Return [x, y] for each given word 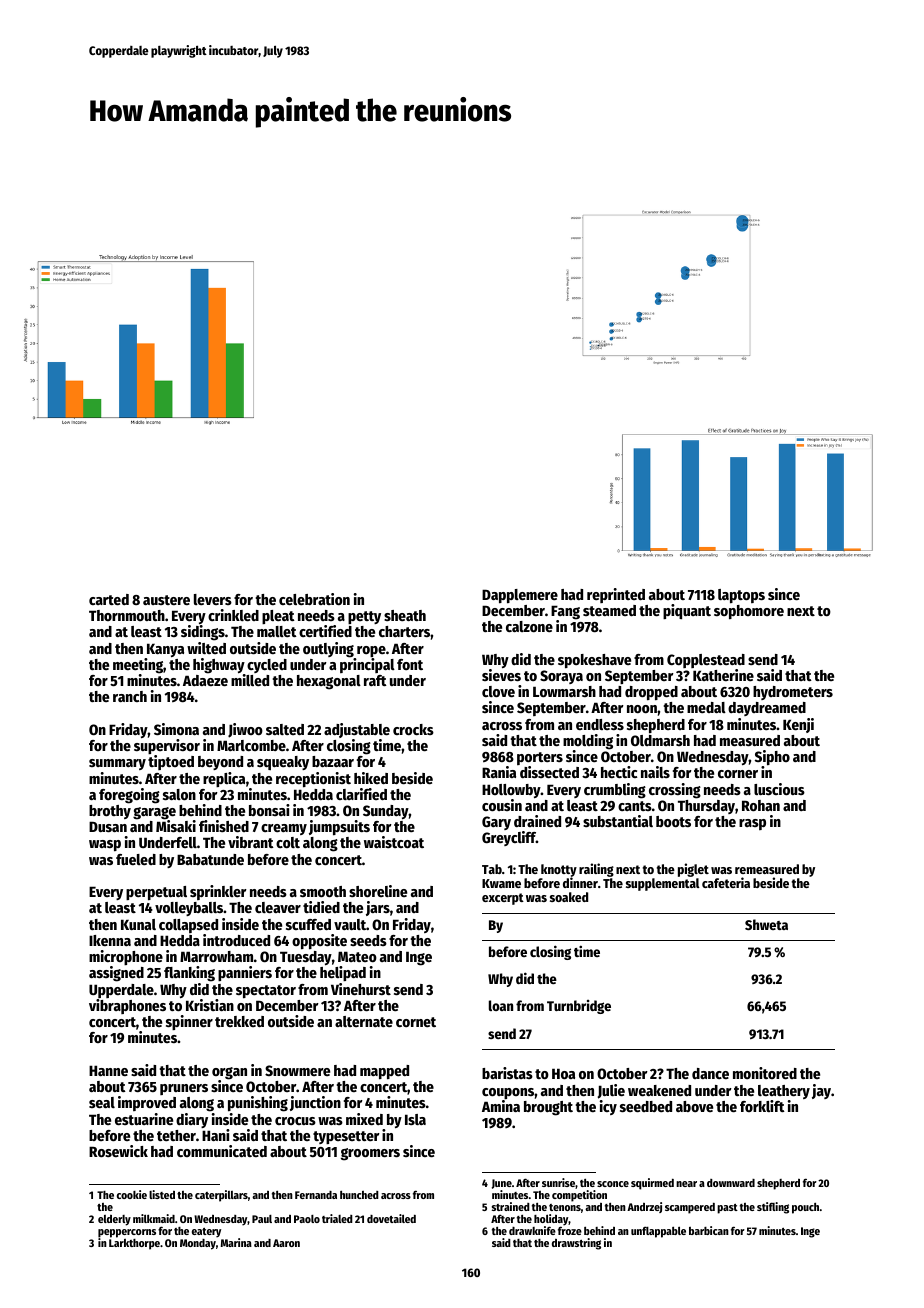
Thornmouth [127, 615]
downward [731, 1183]
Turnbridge [579, 1007]
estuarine [144, 1119]
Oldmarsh [660, 740]
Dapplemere [520, 596]
